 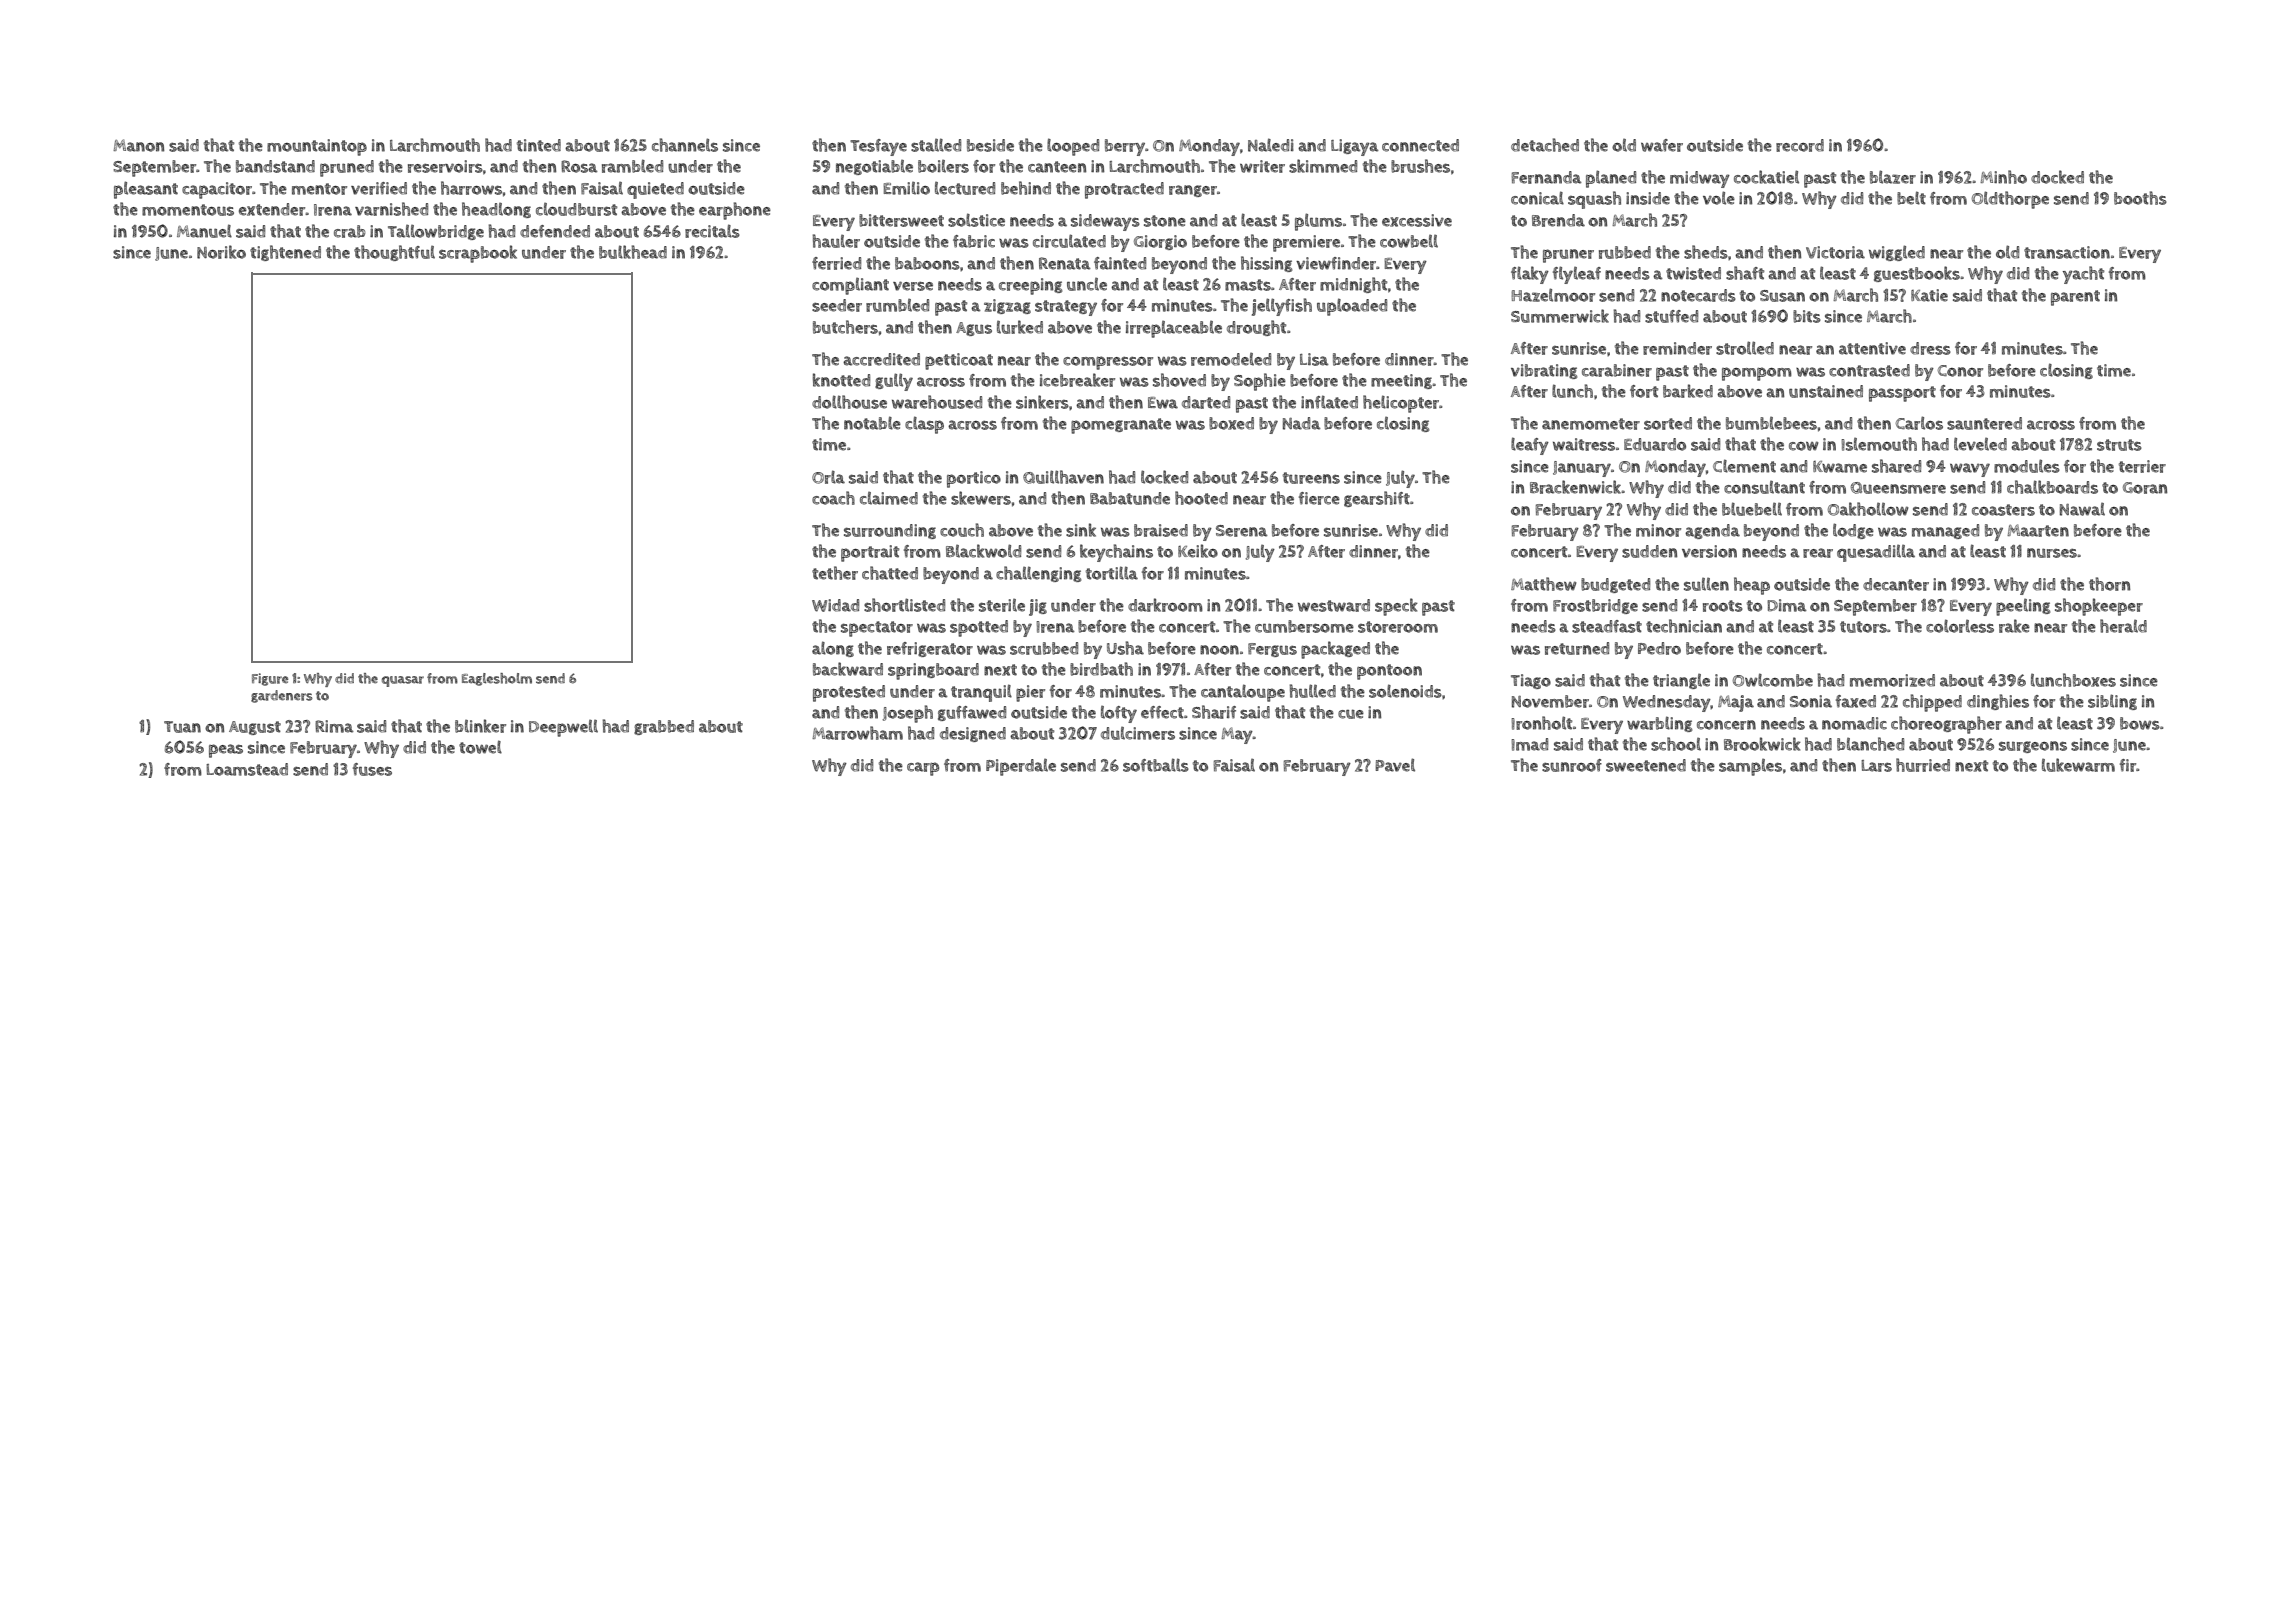 What do you see at coordinates (936, 145) in the screenshot?
I see `stalled` at bounding box center [936, 145].
